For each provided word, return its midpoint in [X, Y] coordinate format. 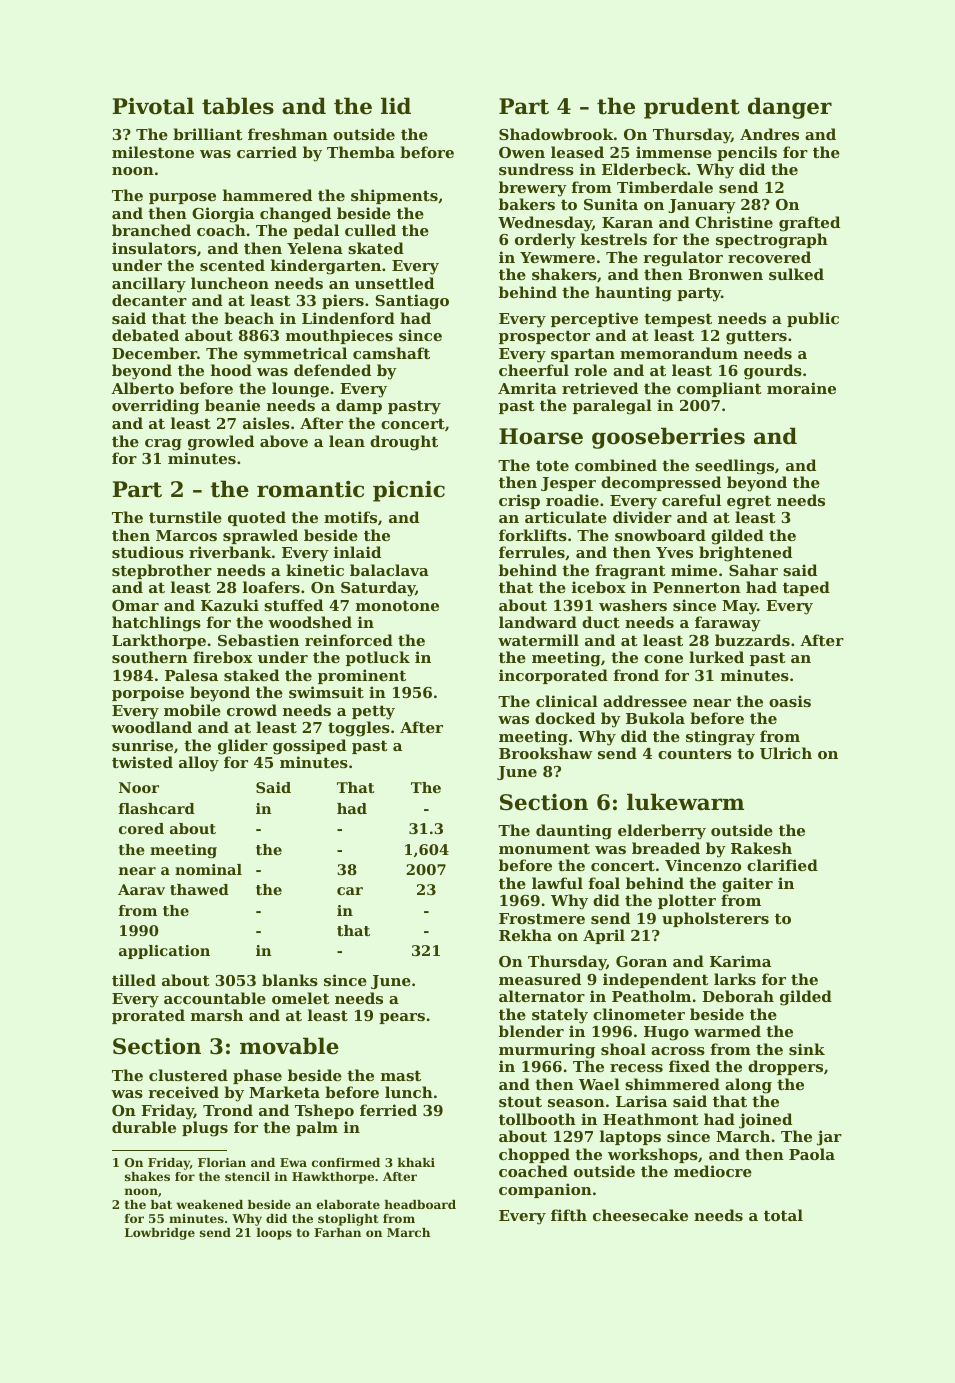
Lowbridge [160, 1234]
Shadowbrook [556, 134]
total [783, 1215]
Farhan [337, 1232]
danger [790, 108]
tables [238, 106]
